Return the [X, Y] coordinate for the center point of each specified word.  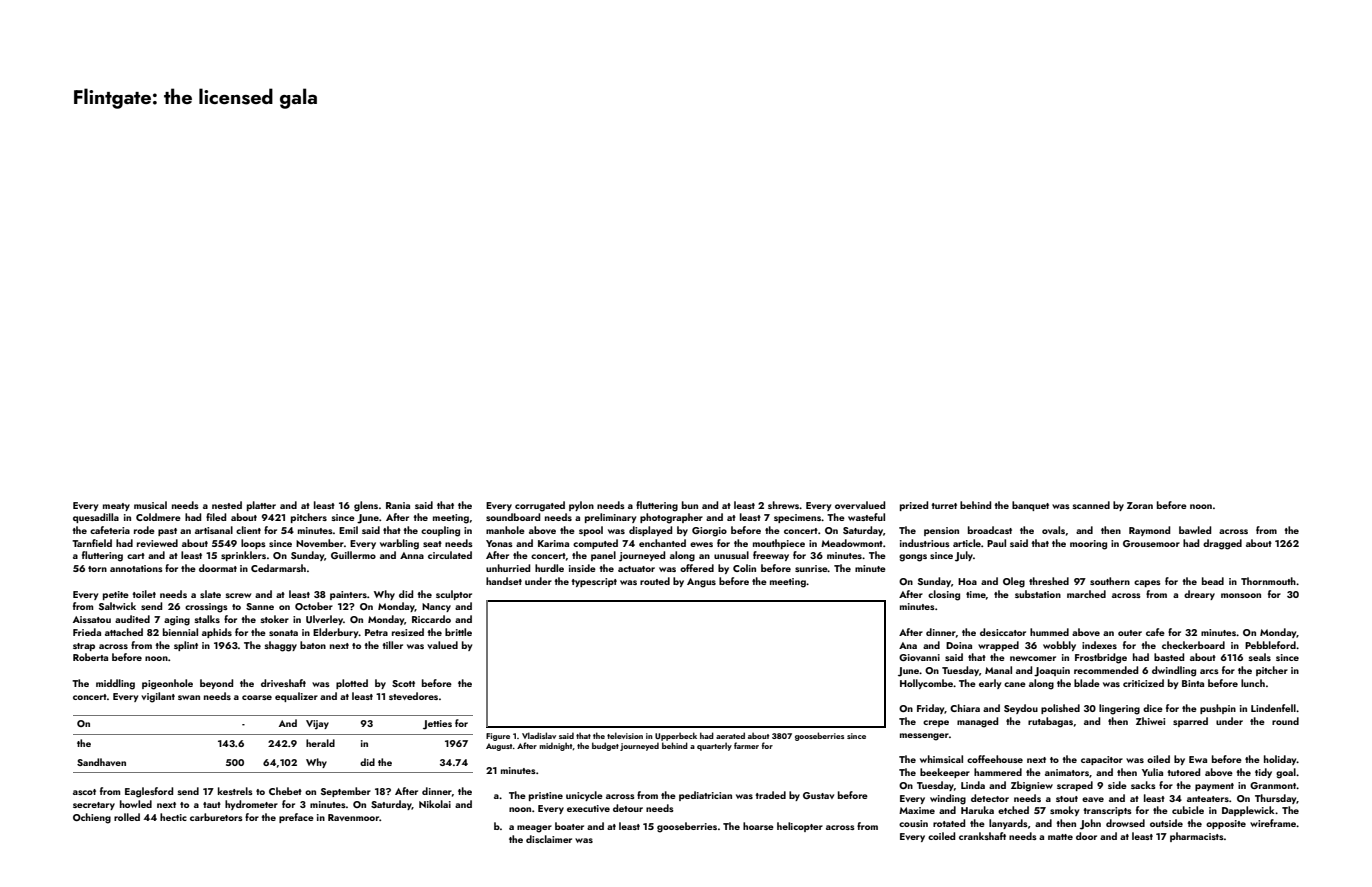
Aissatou [92, 619]
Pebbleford [1270, 645]
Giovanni [919, 657]
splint [186, 646]
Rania [398, 505]
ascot [84, 792]
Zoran [1140, 505]
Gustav [818, 795]
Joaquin [1052, 672]
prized [914, 506]
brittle [458, 632]
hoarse [758, 826]
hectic [173, 817]
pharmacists [1197, 837]
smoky [1064, 811]
